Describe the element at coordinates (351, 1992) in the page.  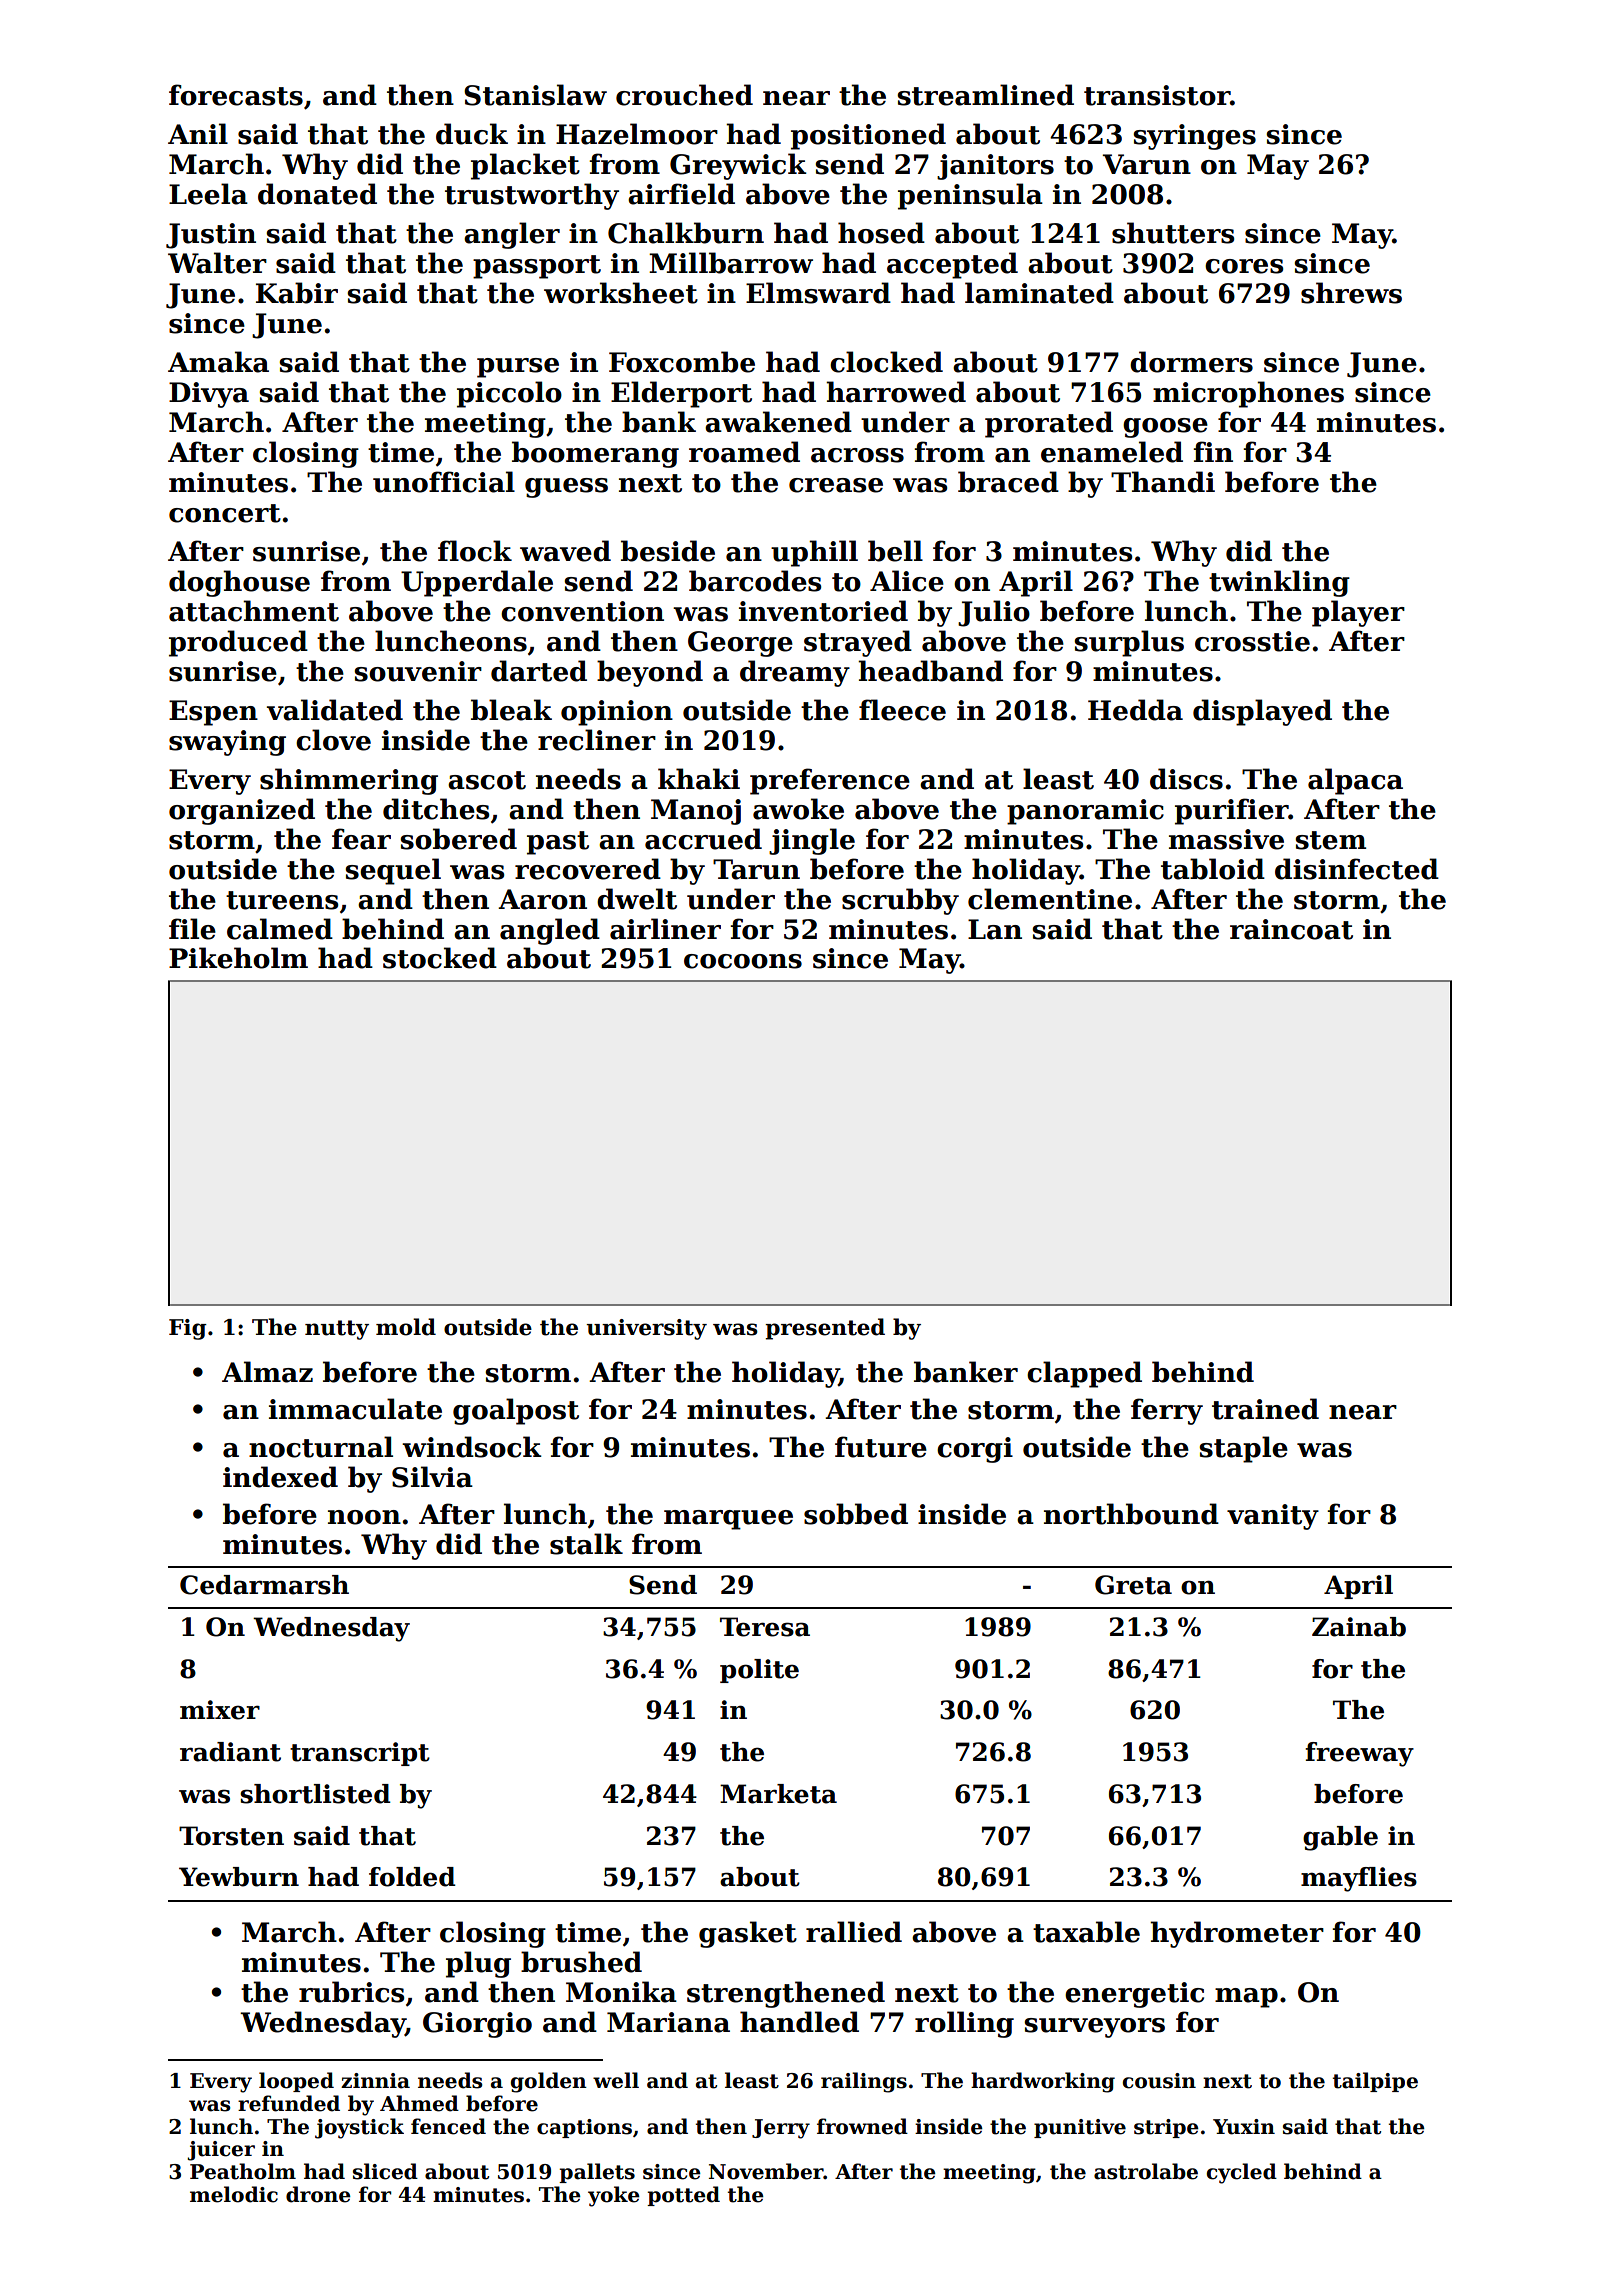
I see `rubrics` at that location.
